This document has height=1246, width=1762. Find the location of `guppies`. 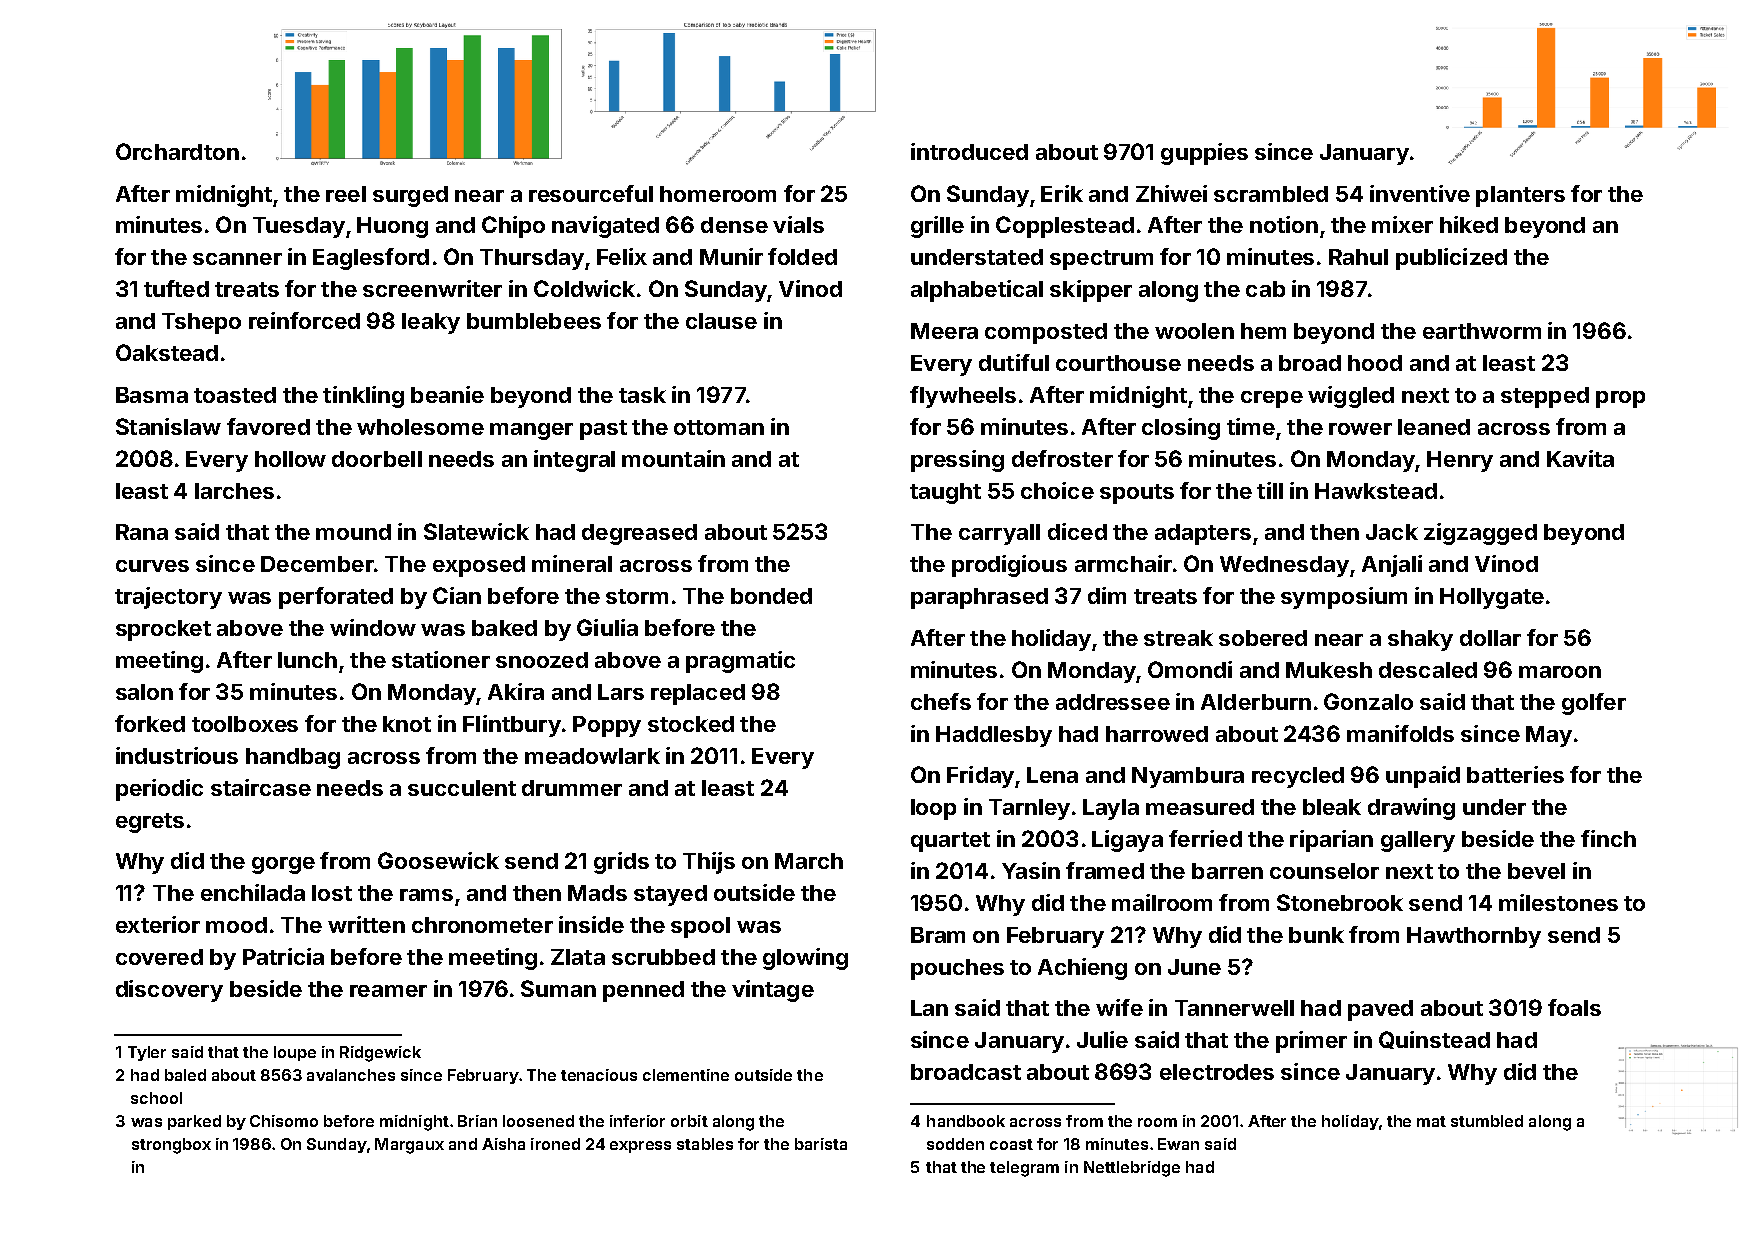

guppies is located at coordinates (1204, 154).
